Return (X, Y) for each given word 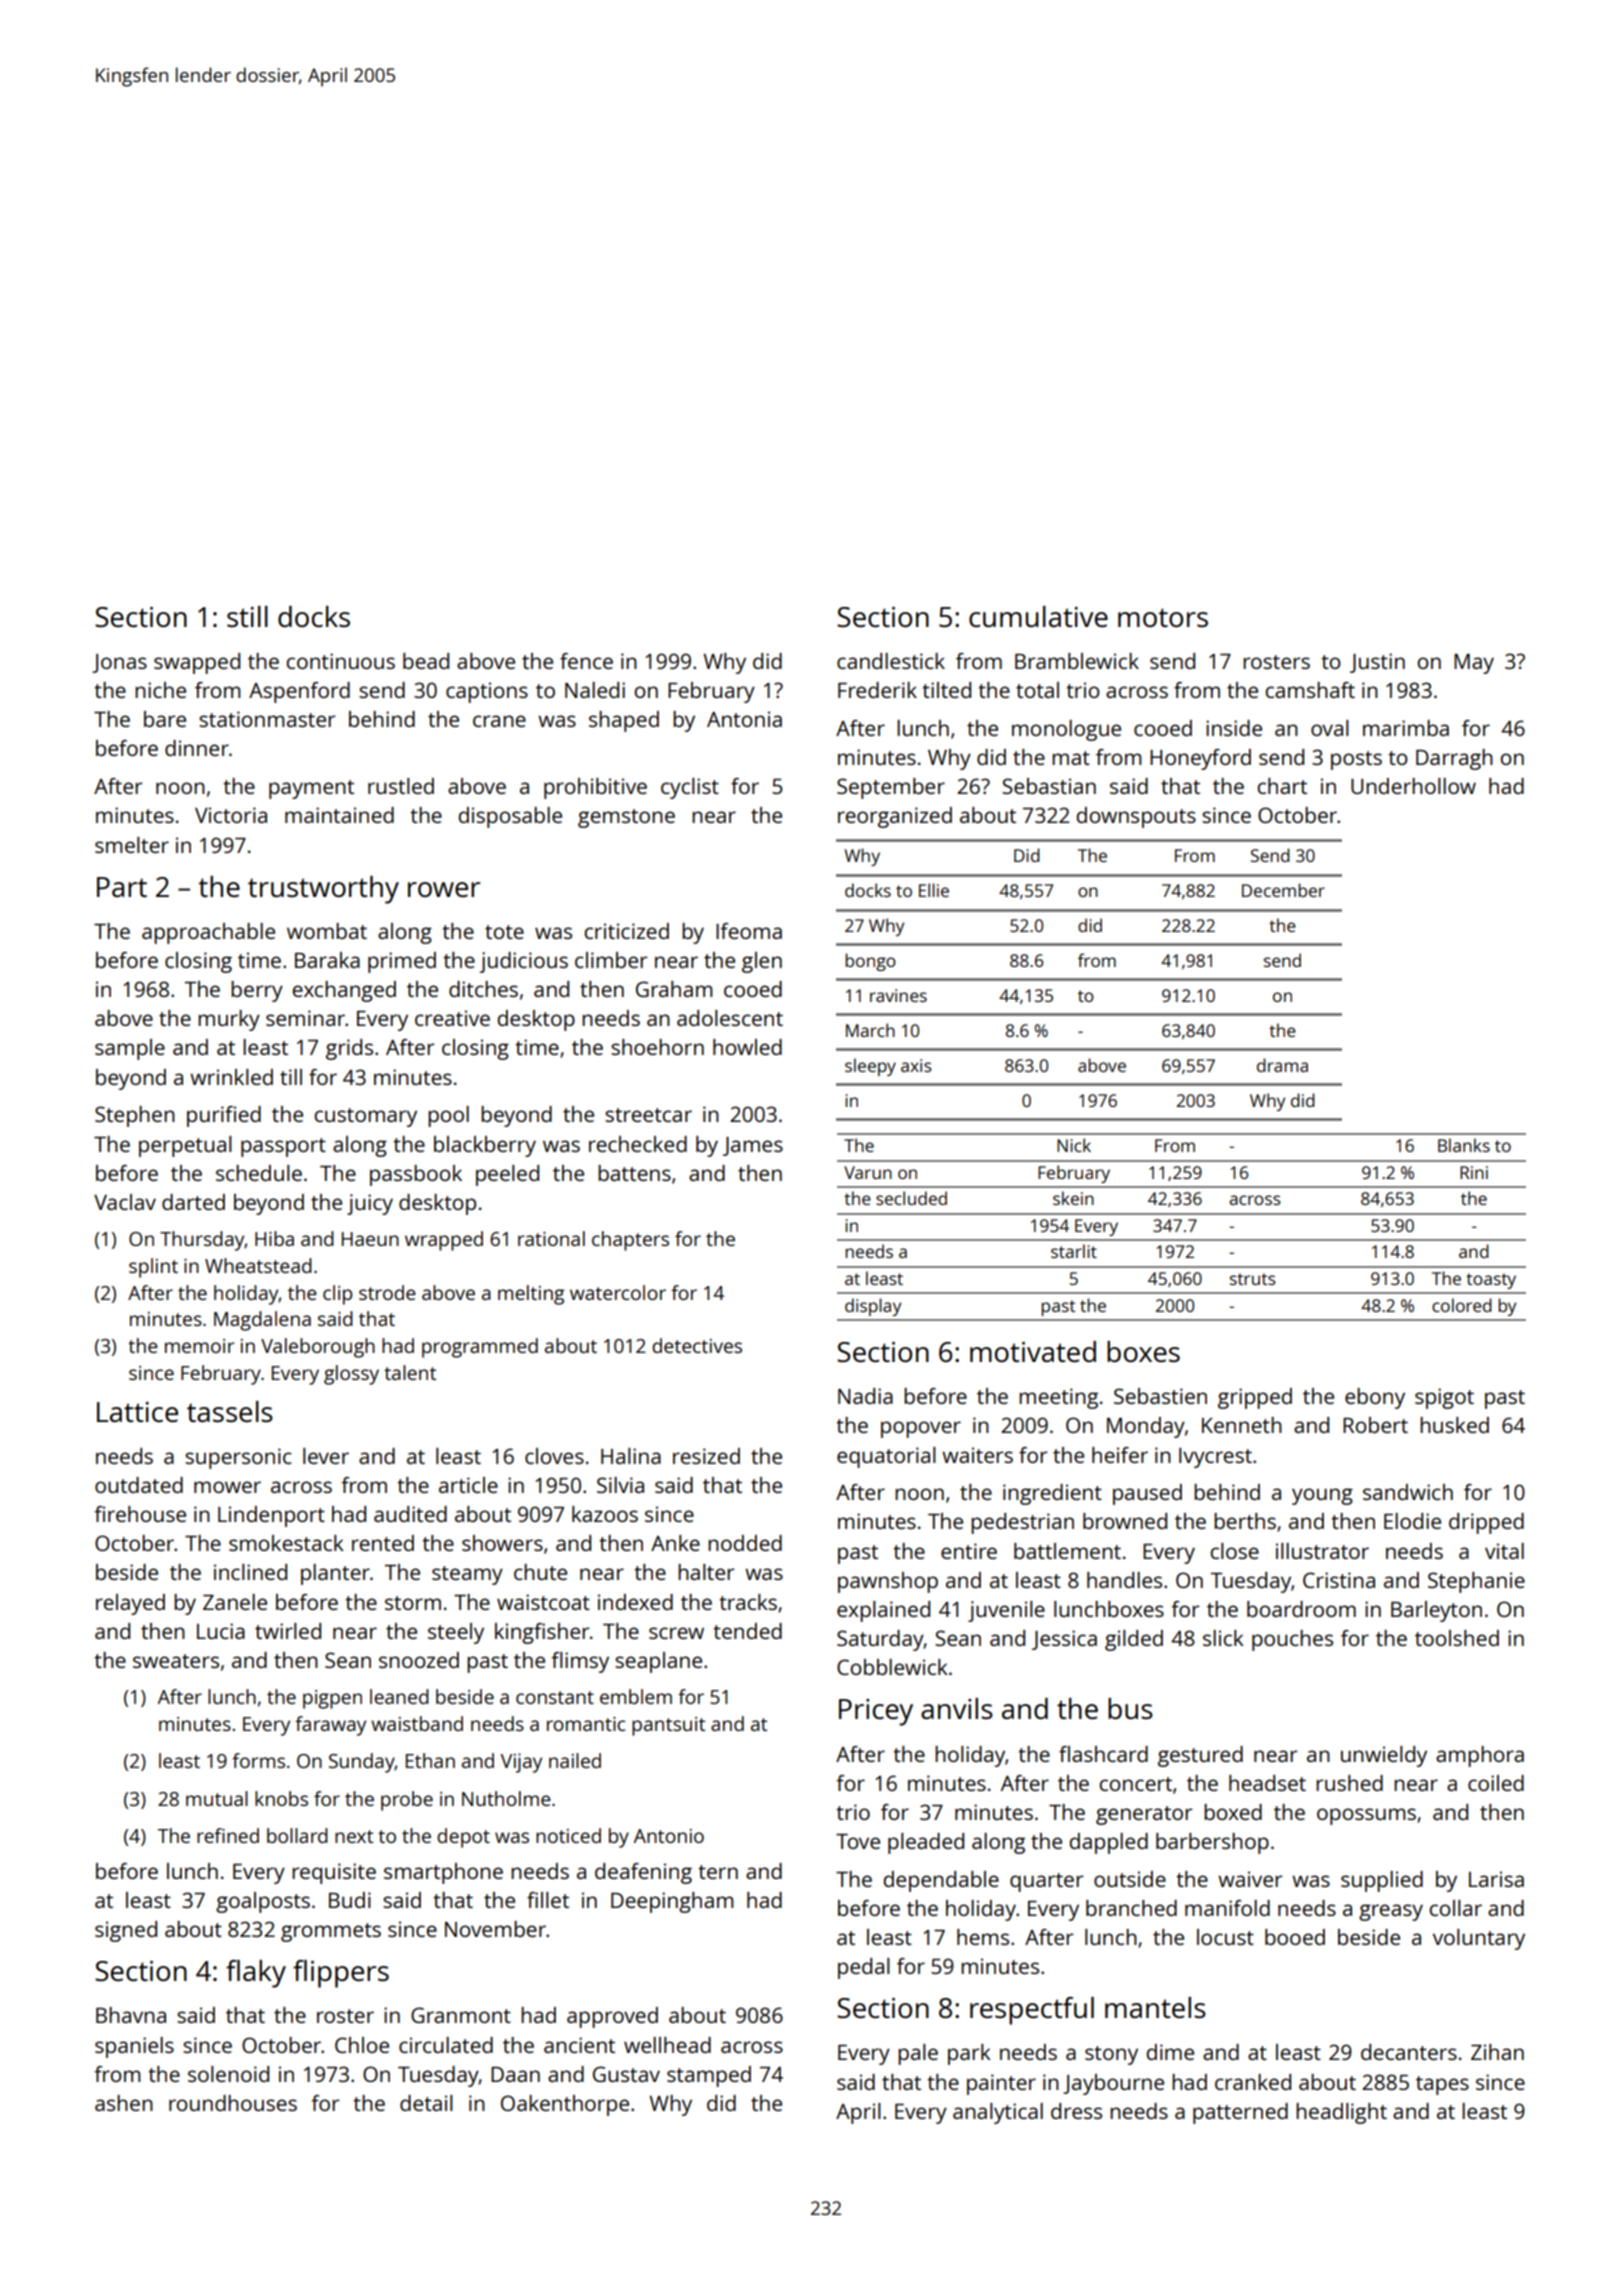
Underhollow (1413, 786)
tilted (946, 690)
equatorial (886, 1457)
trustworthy (323, 890)
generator (1144, 1815)
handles (1124, 1580)
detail (426, 2103)
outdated (139, 1485)
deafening (643, 1873)
